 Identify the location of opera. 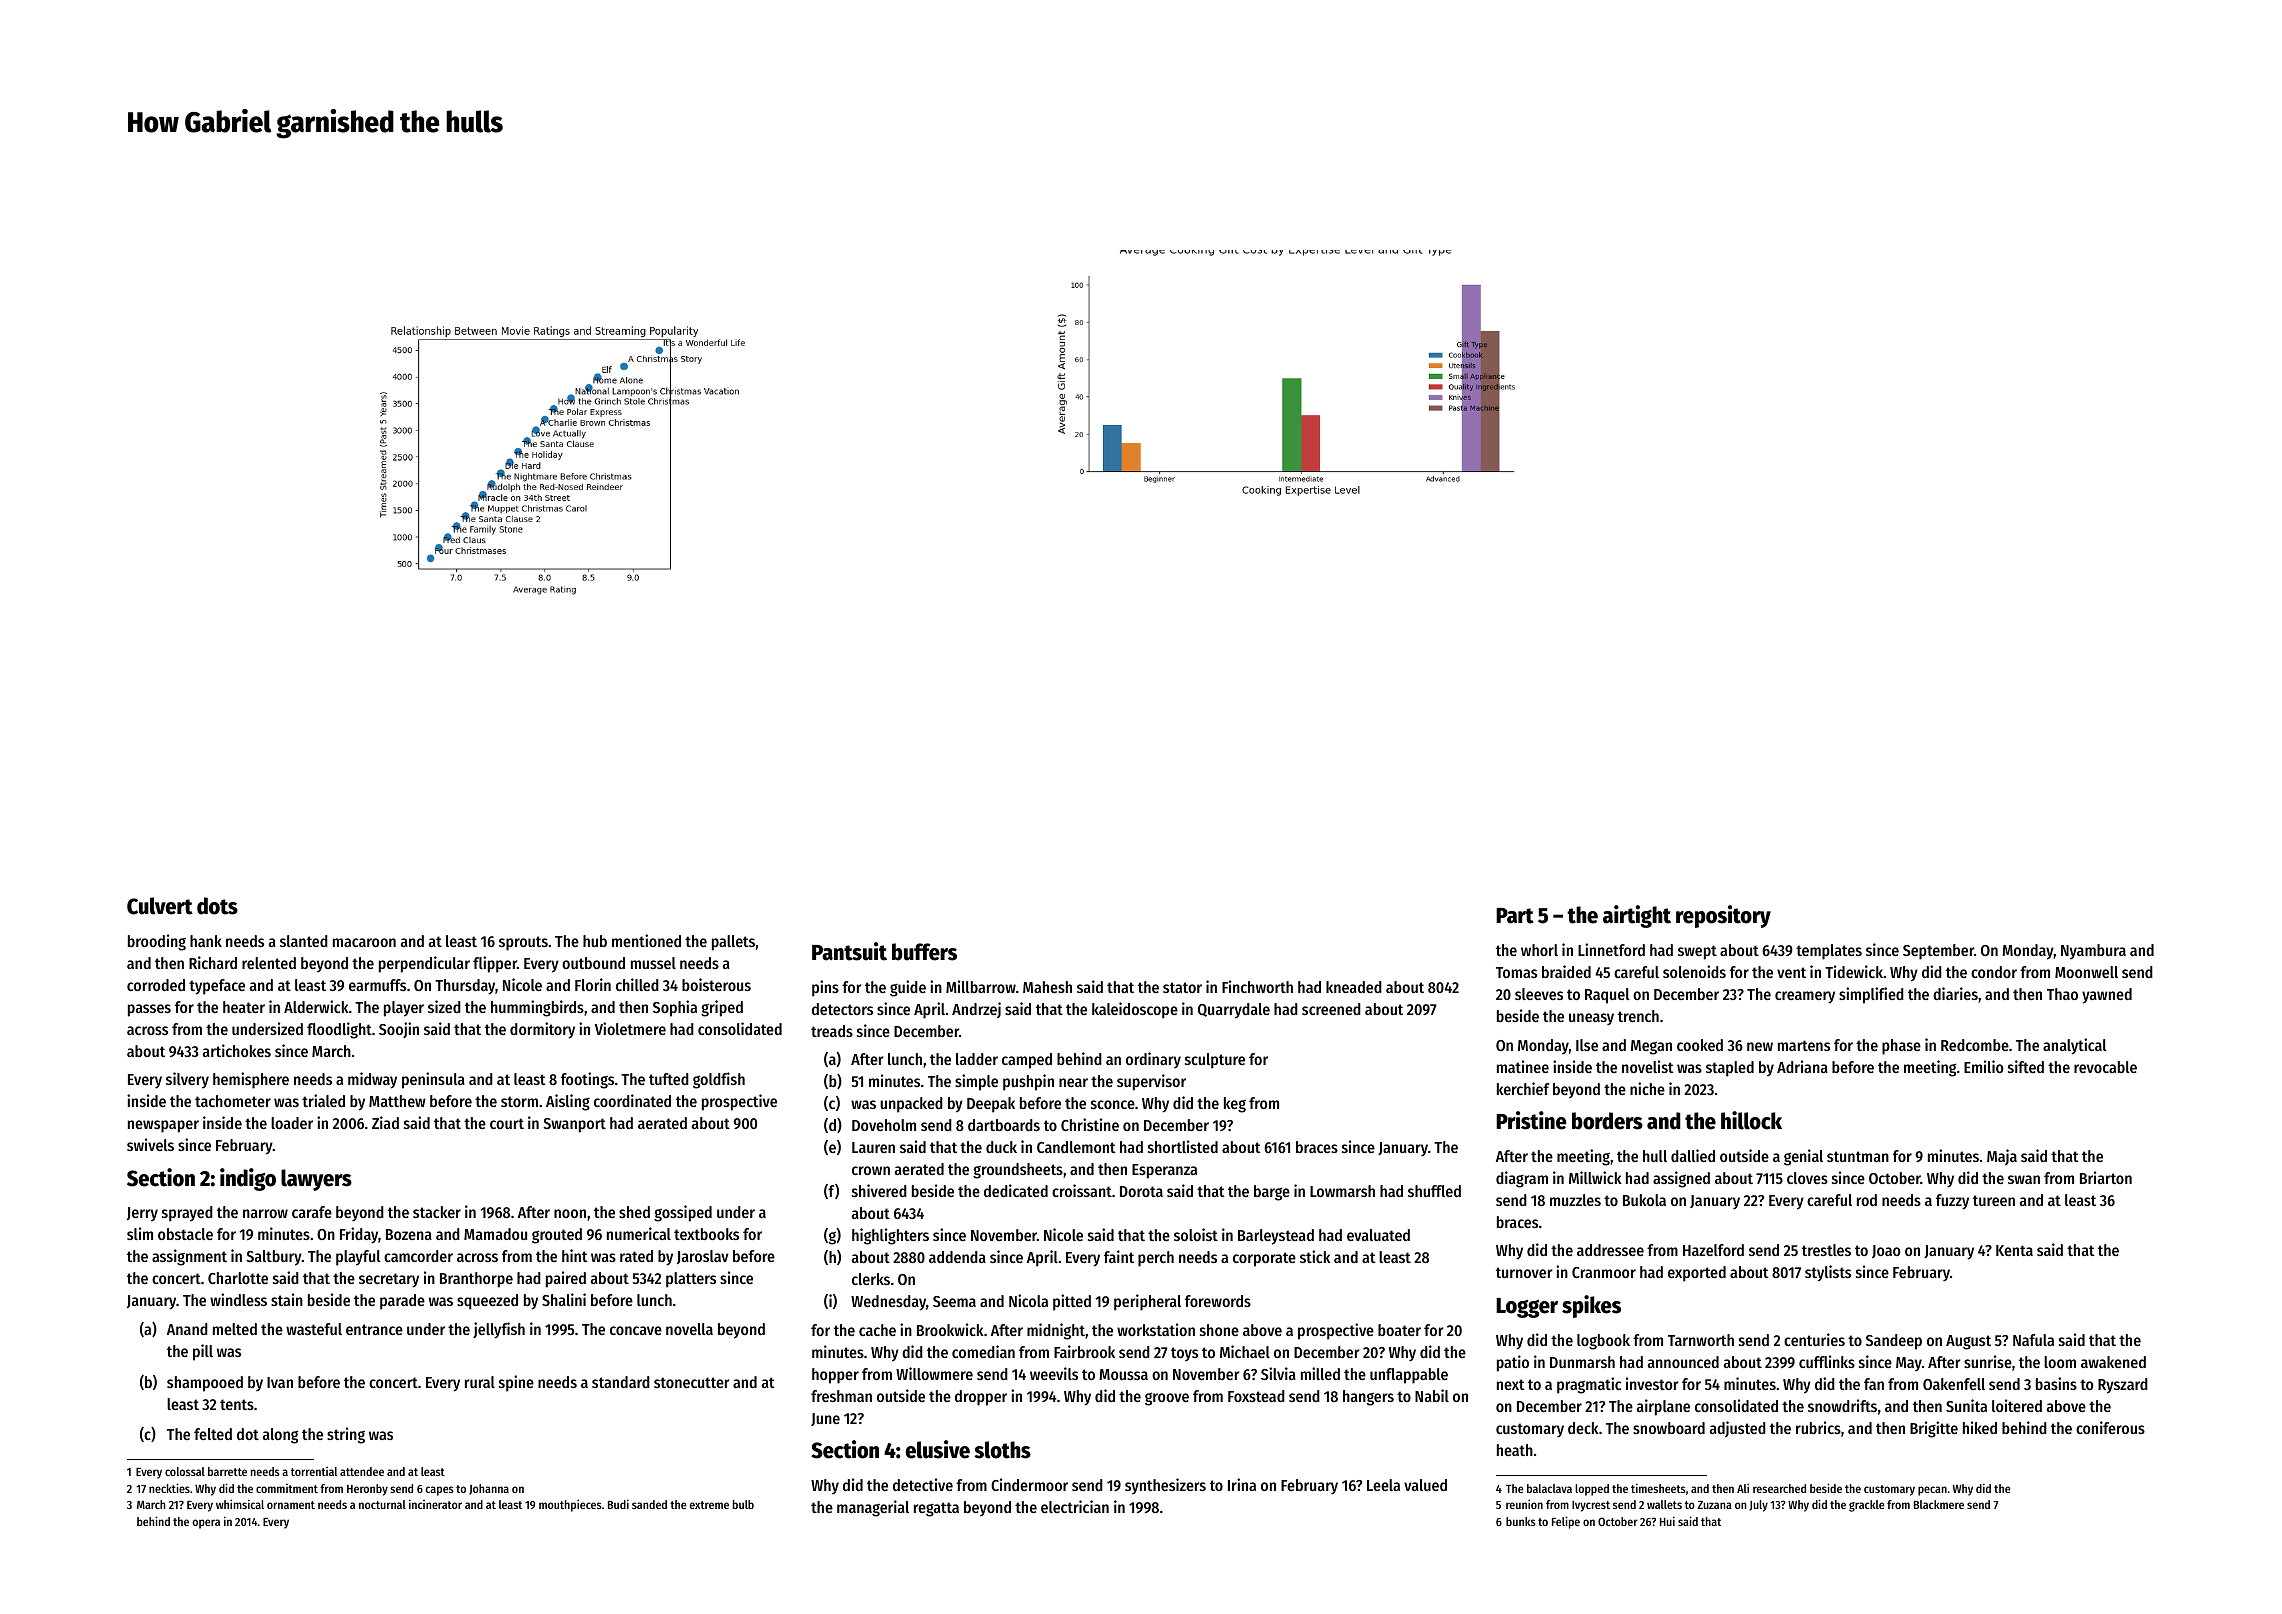
(206, 1524).
